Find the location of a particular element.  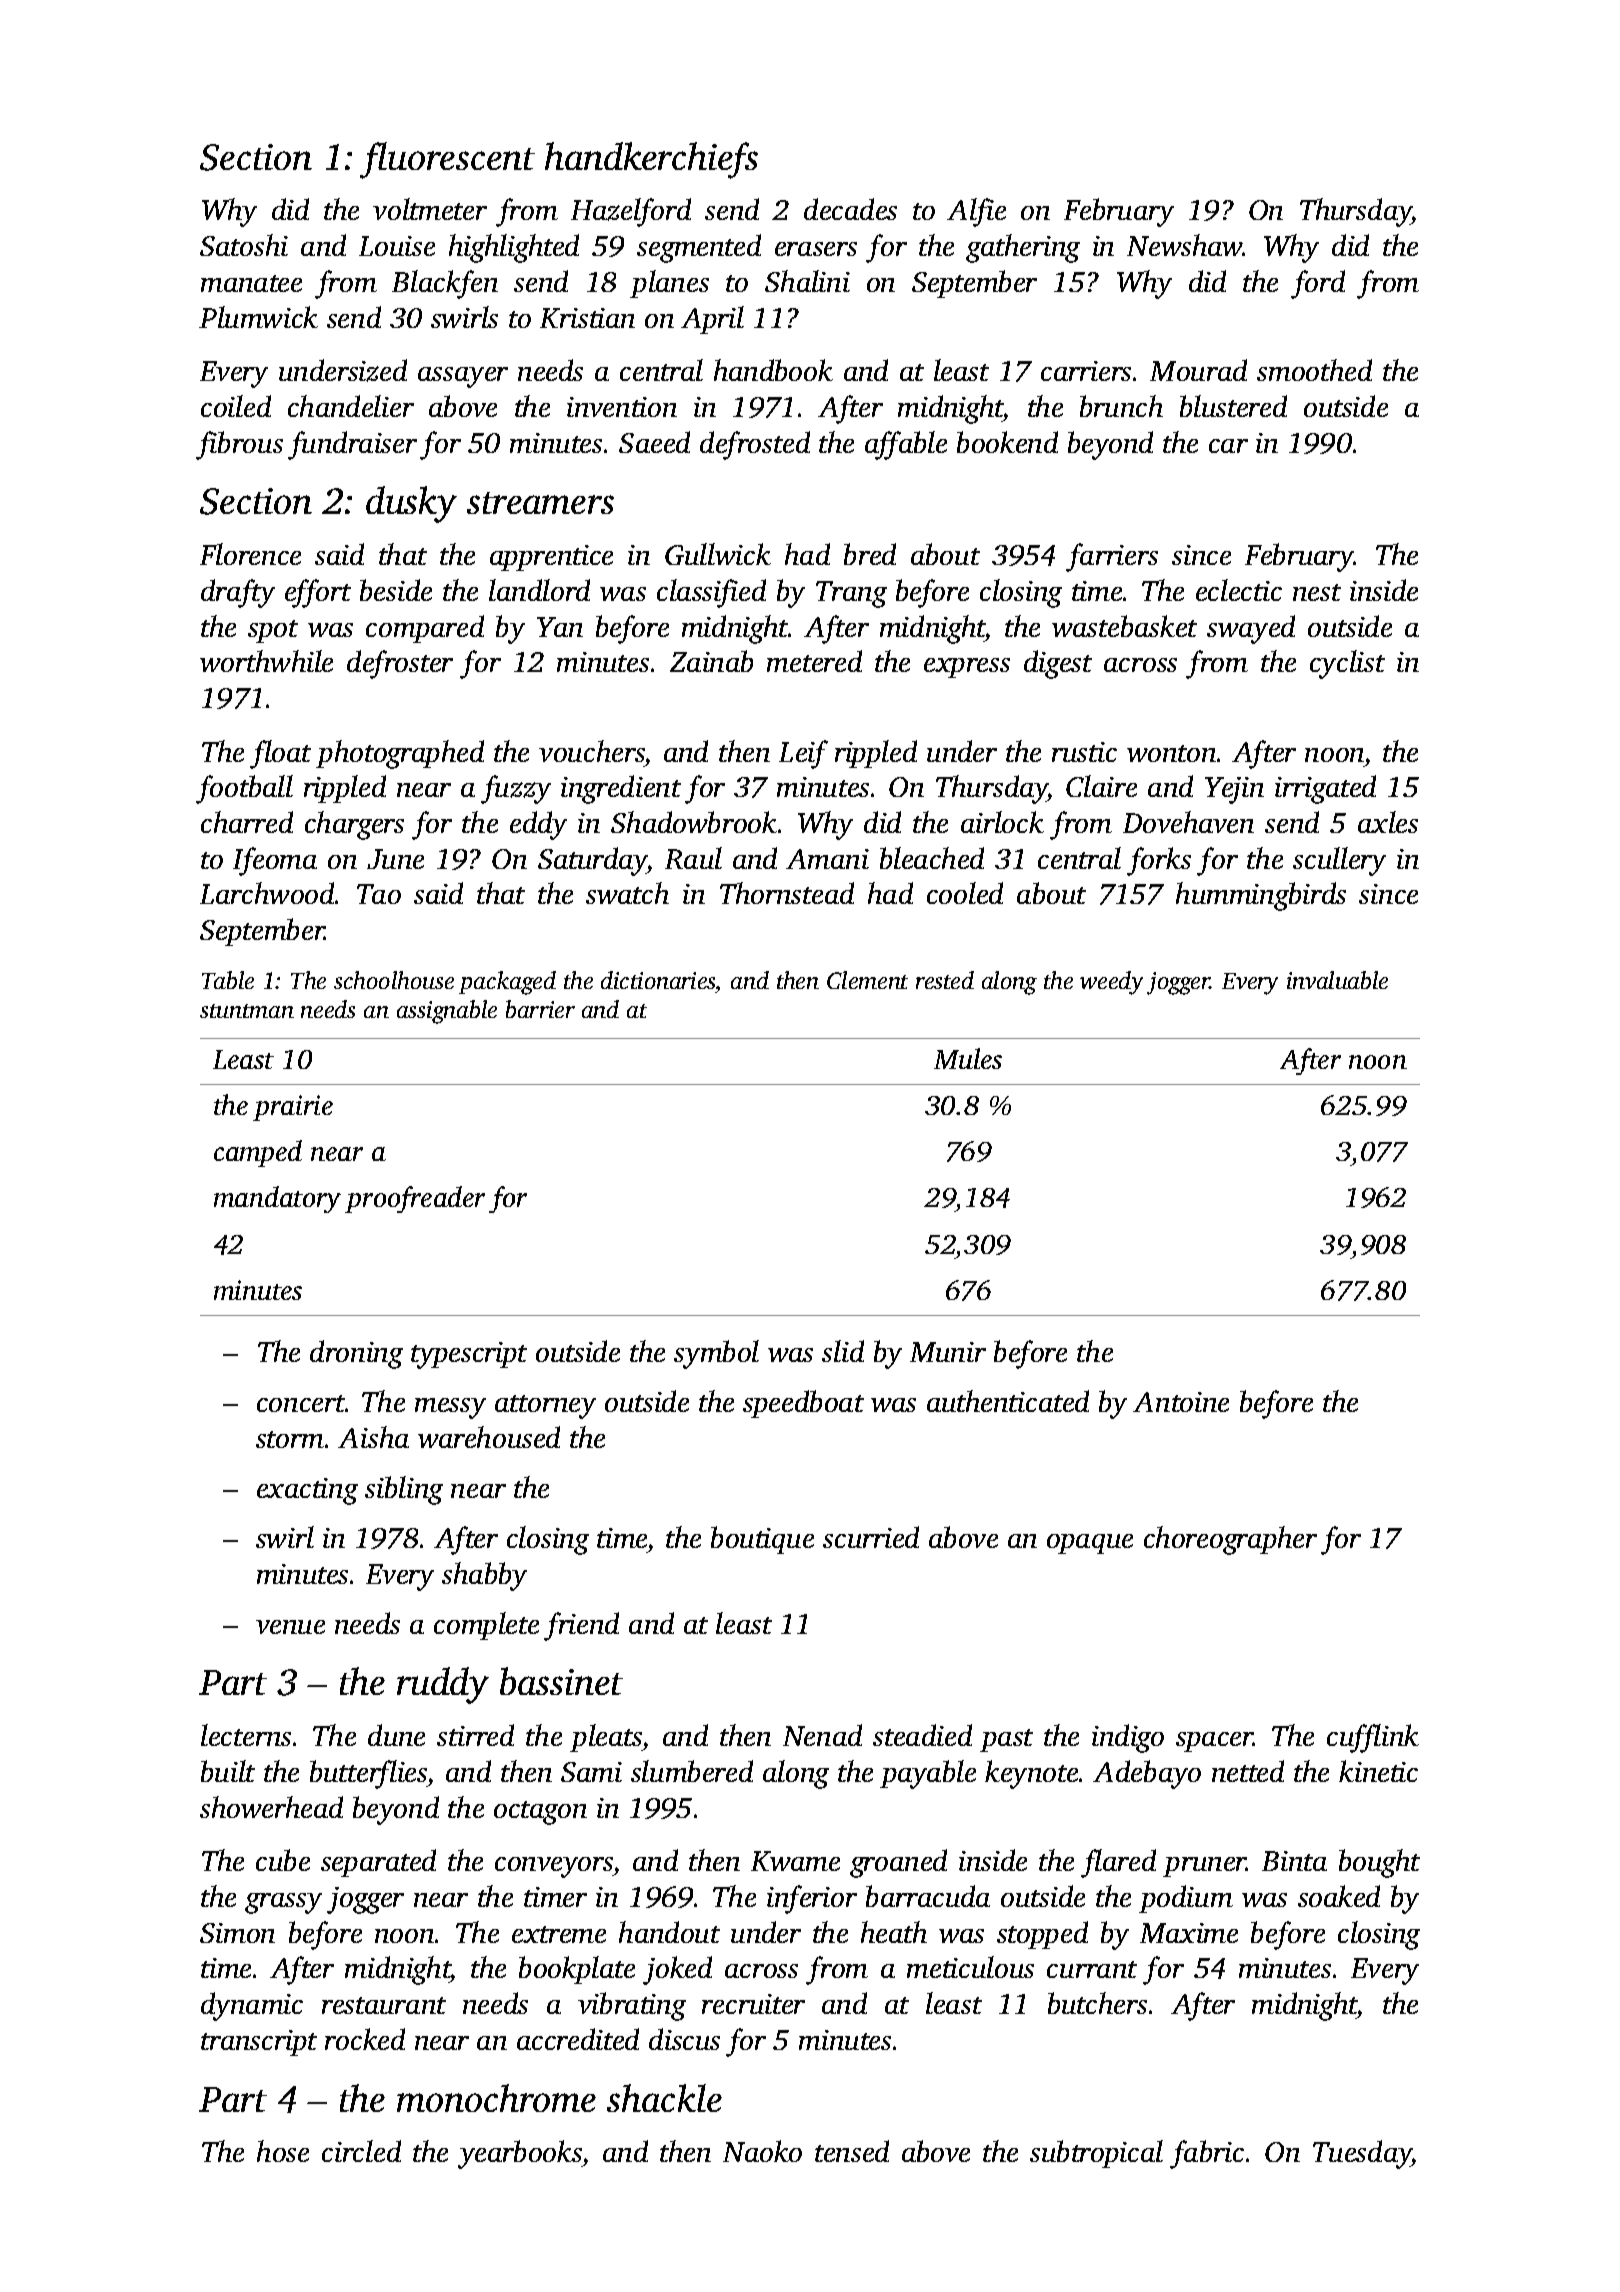

cyclist is located at coordinates (1347, 664).
